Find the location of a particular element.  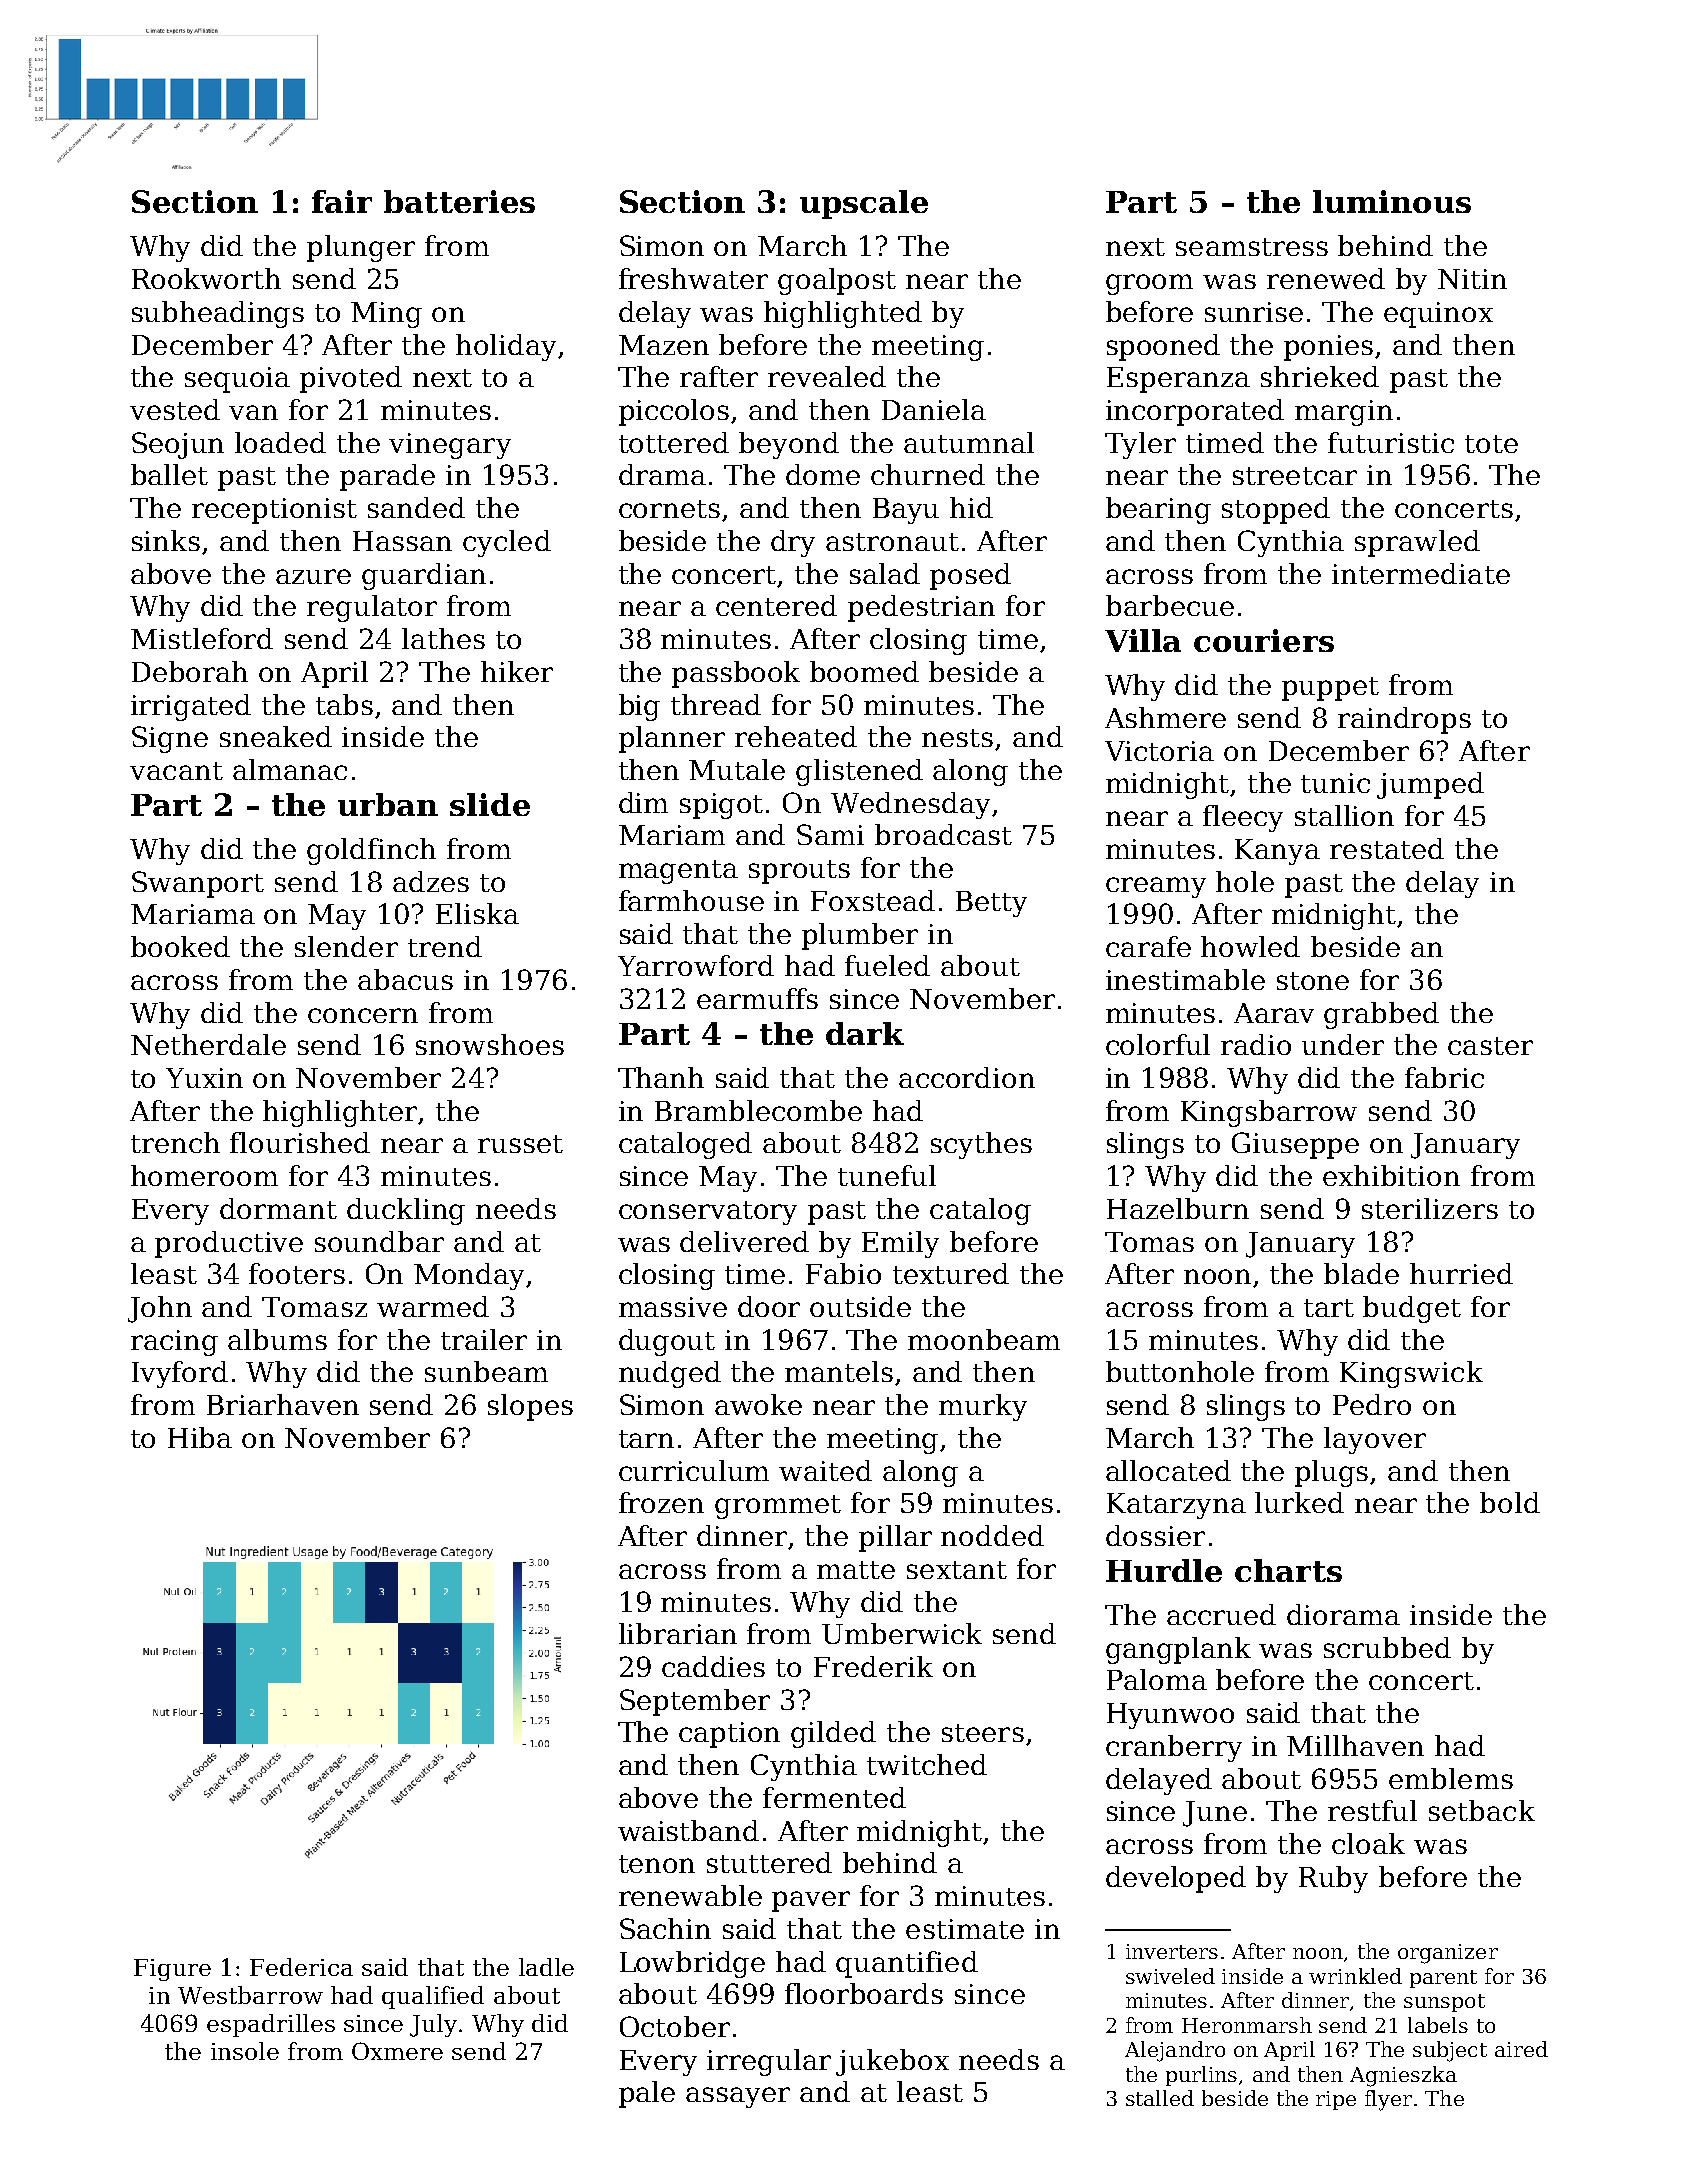

upscale is located at coordinates (864, 204).
